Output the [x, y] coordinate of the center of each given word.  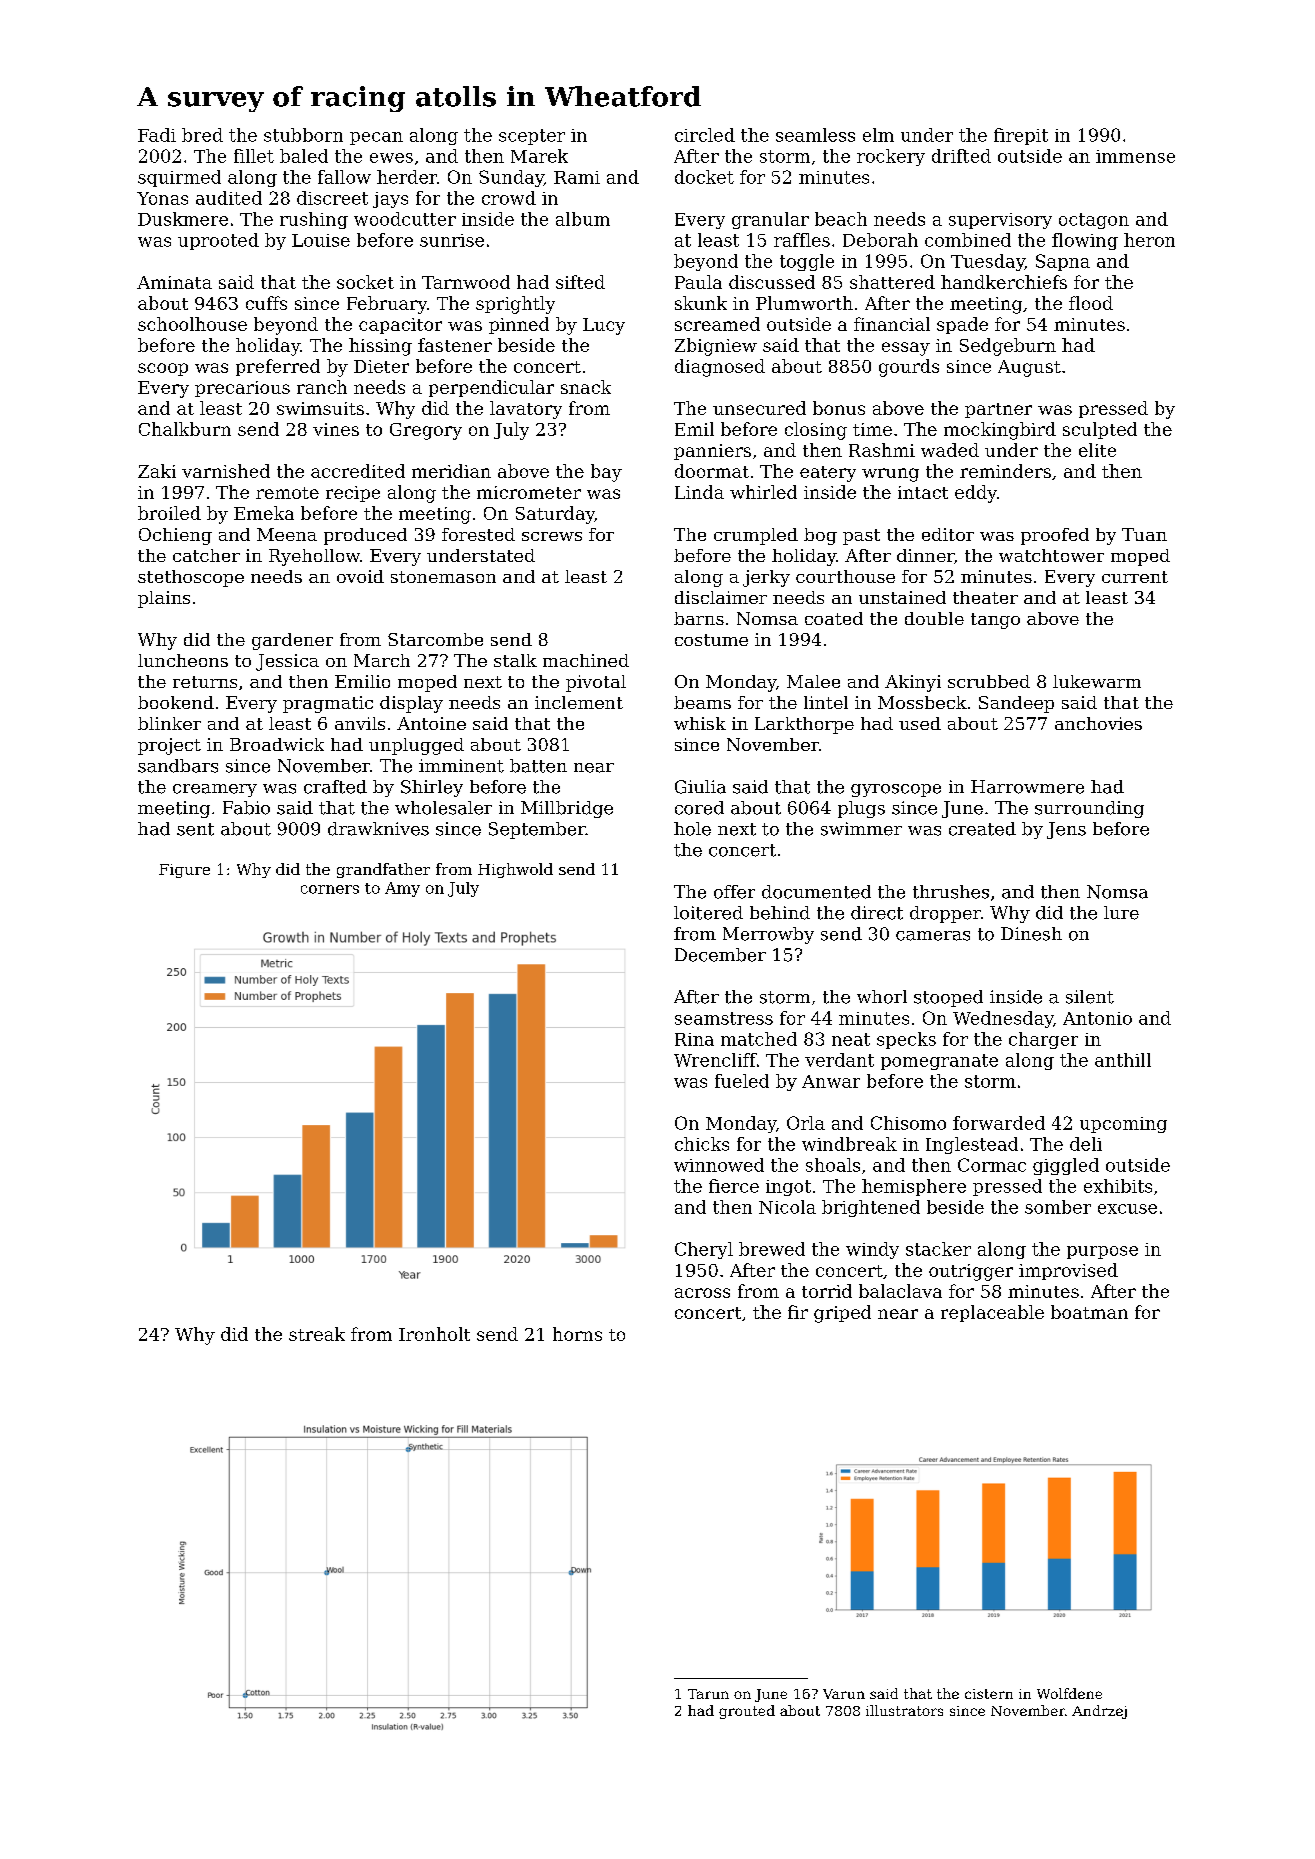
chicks [702, 1144]
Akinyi [913, 683]
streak [317, 1334]
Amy [402, 889]
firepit [1021, 136]
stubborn [303, 135]
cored [699, 808]
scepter [532, 137]
